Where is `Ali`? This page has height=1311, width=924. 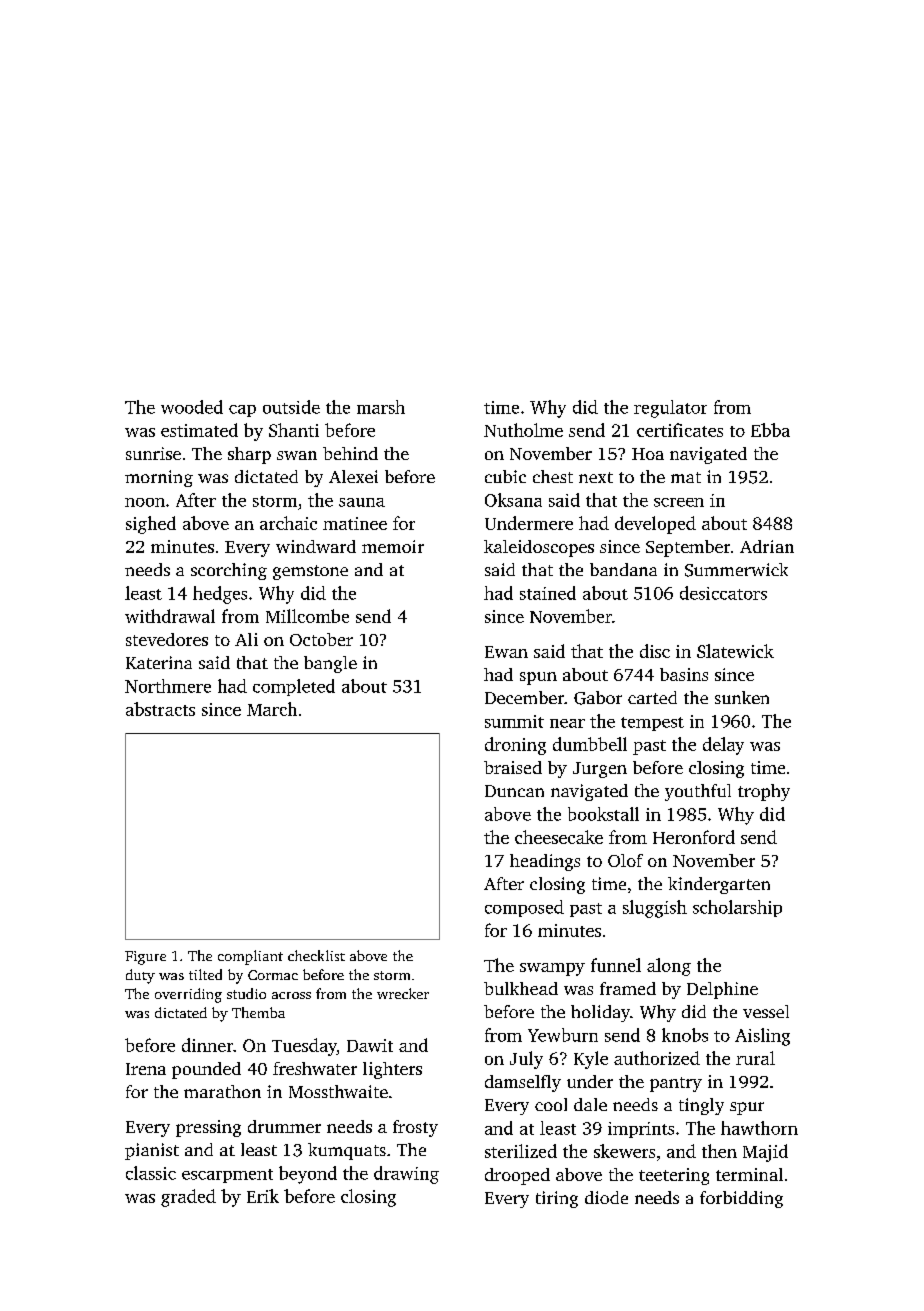 Ali is located at coordinates (246, 639).
